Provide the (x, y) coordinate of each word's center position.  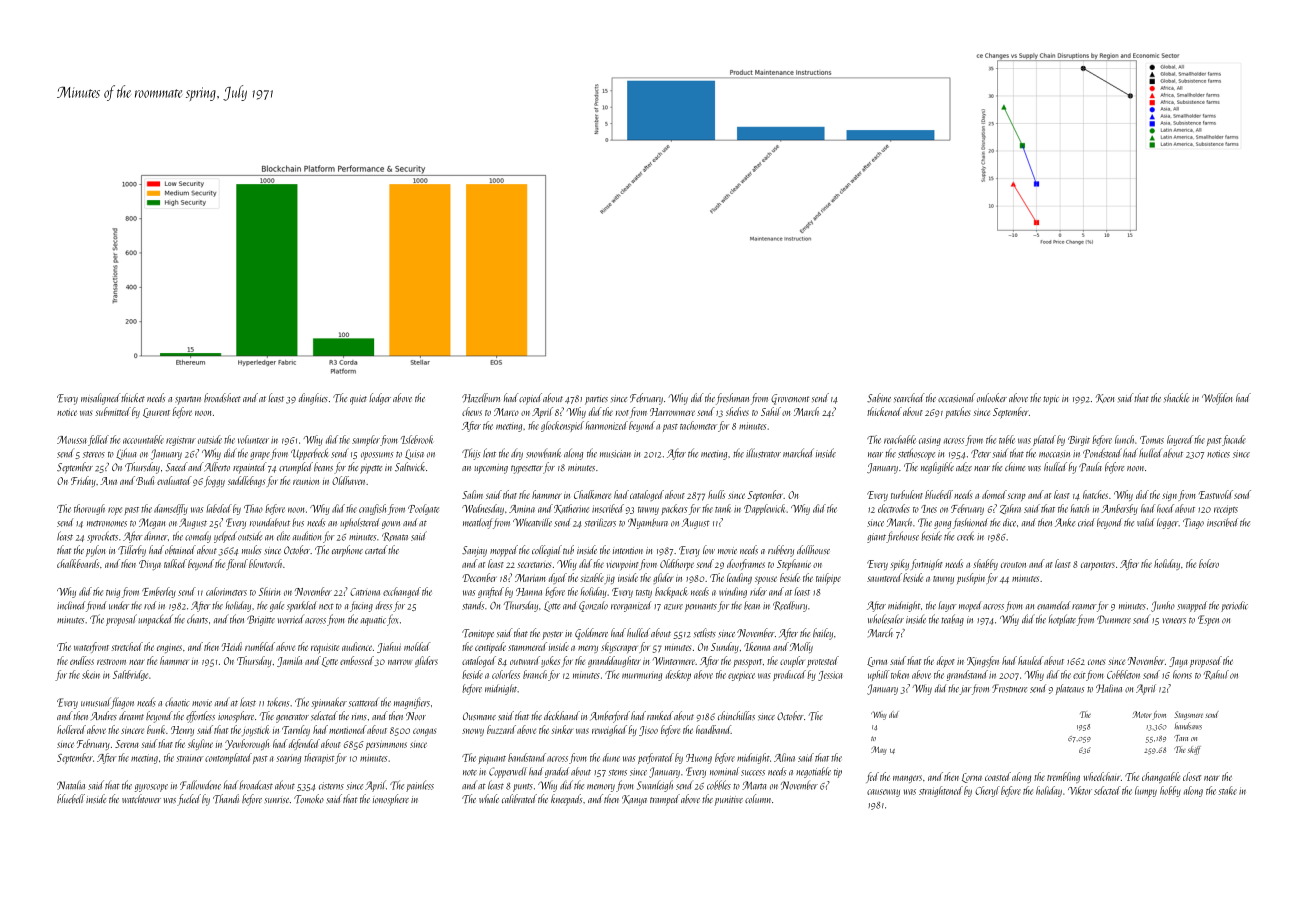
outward (525, 660)
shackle (1176, 398)
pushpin (971, 578)
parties (596, 400)
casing (930, 442)
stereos (94, 454)
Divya (150, 565)
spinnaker (329, 703)
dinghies (313, 399)
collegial (547, 551)
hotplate (1062, 620)
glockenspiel (562, 426)
